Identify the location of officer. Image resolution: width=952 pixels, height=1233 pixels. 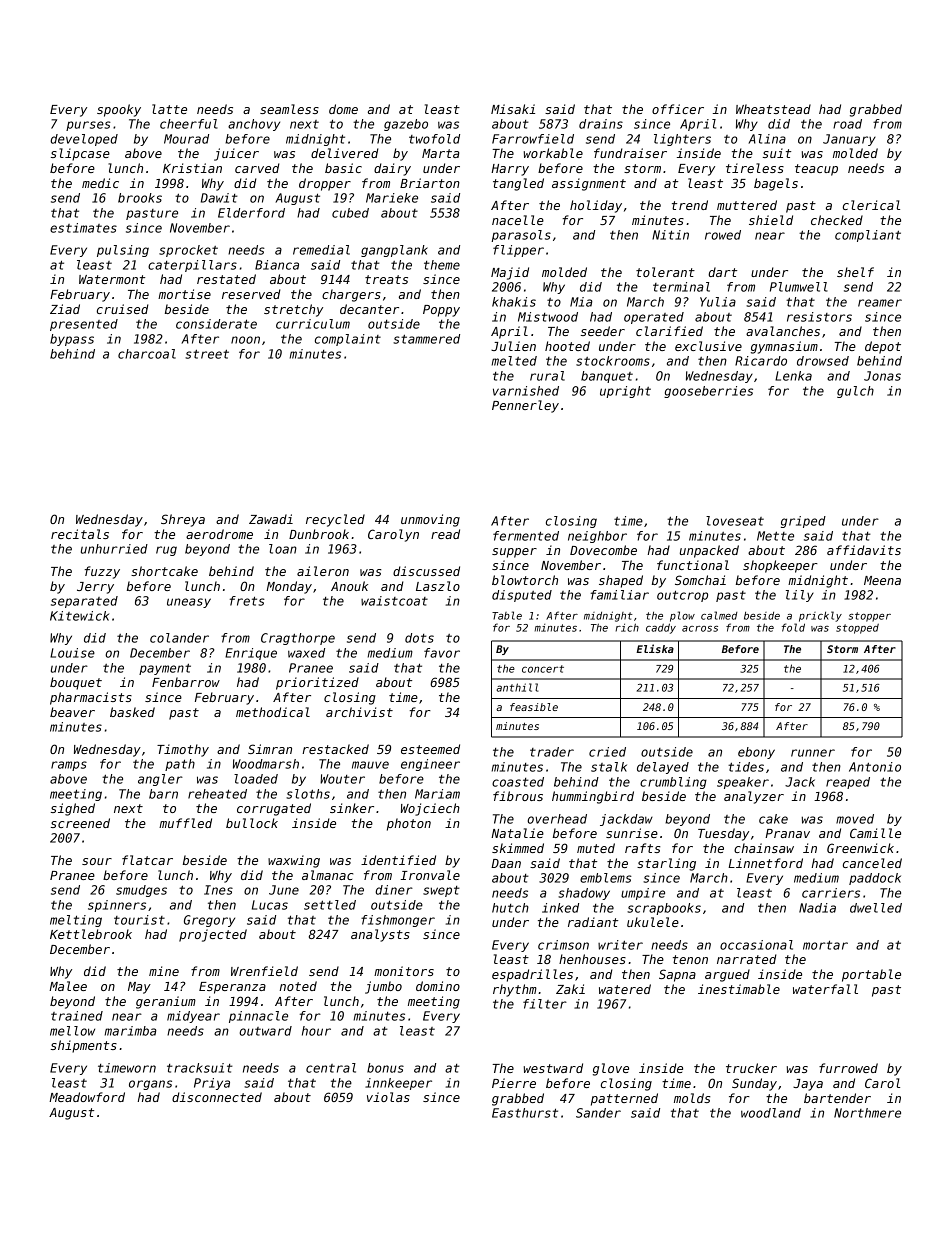
(678, 109).
